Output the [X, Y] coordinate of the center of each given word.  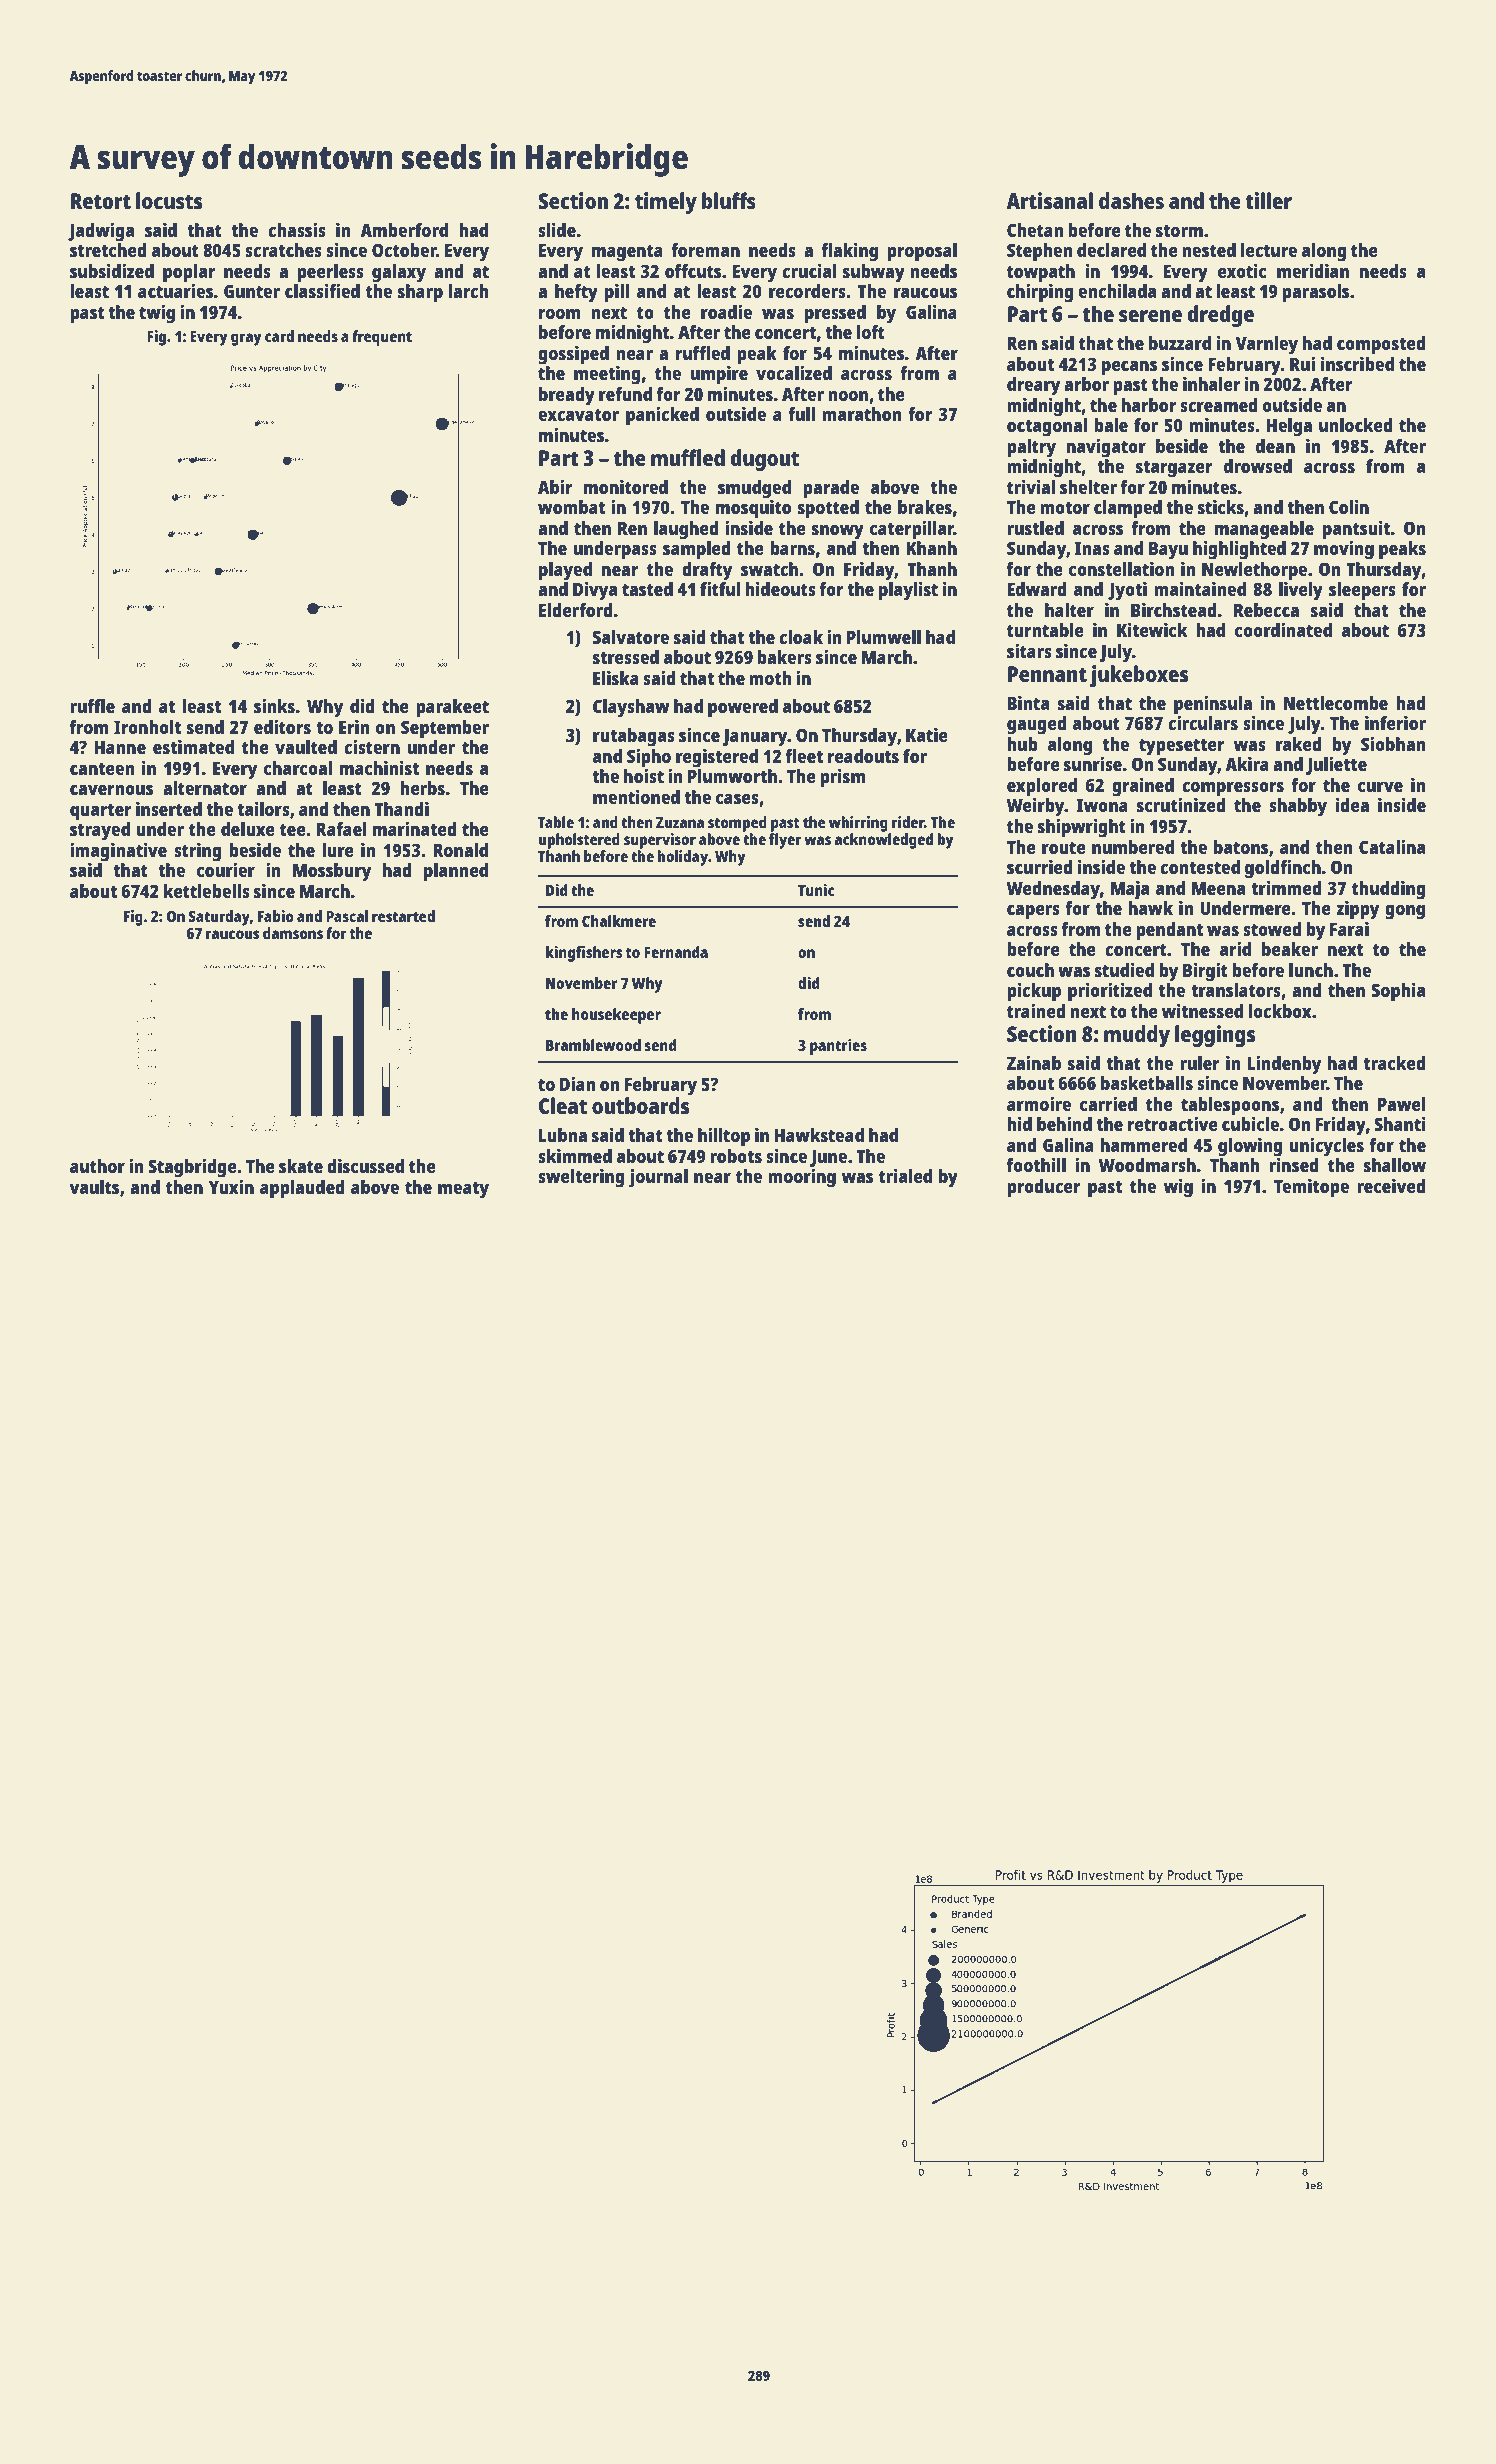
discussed [365, 1165]
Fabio [276, 916]
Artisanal [1049, 200]
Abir [555, 486]
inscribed [1357, 363]
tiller [1268, 200]
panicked [662, 416]
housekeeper [616, 1016]
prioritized [1110, 992]
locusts [169, 200]
